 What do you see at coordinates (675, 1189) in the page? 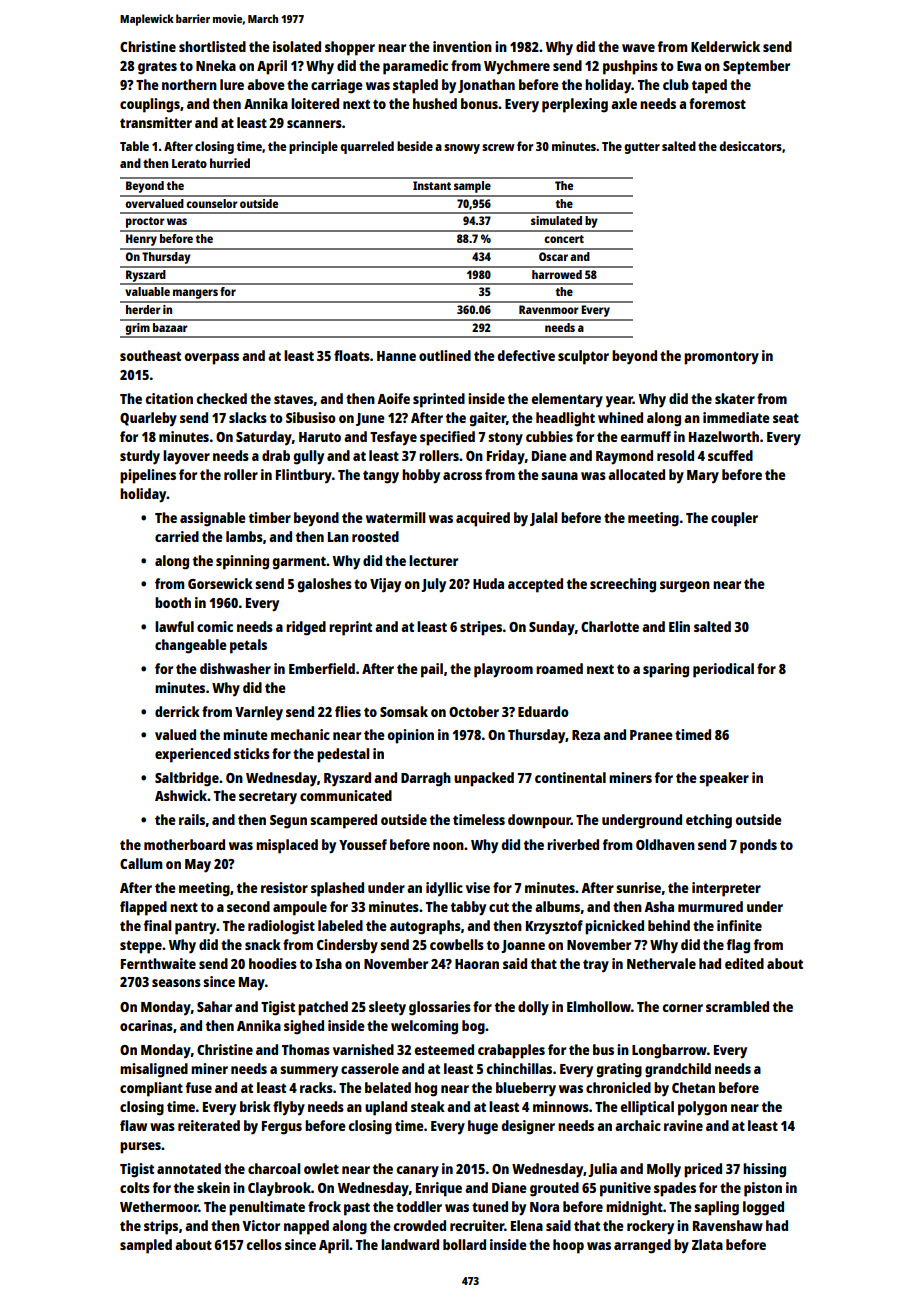
I see `spades` at bounding box center [675, 1189].
